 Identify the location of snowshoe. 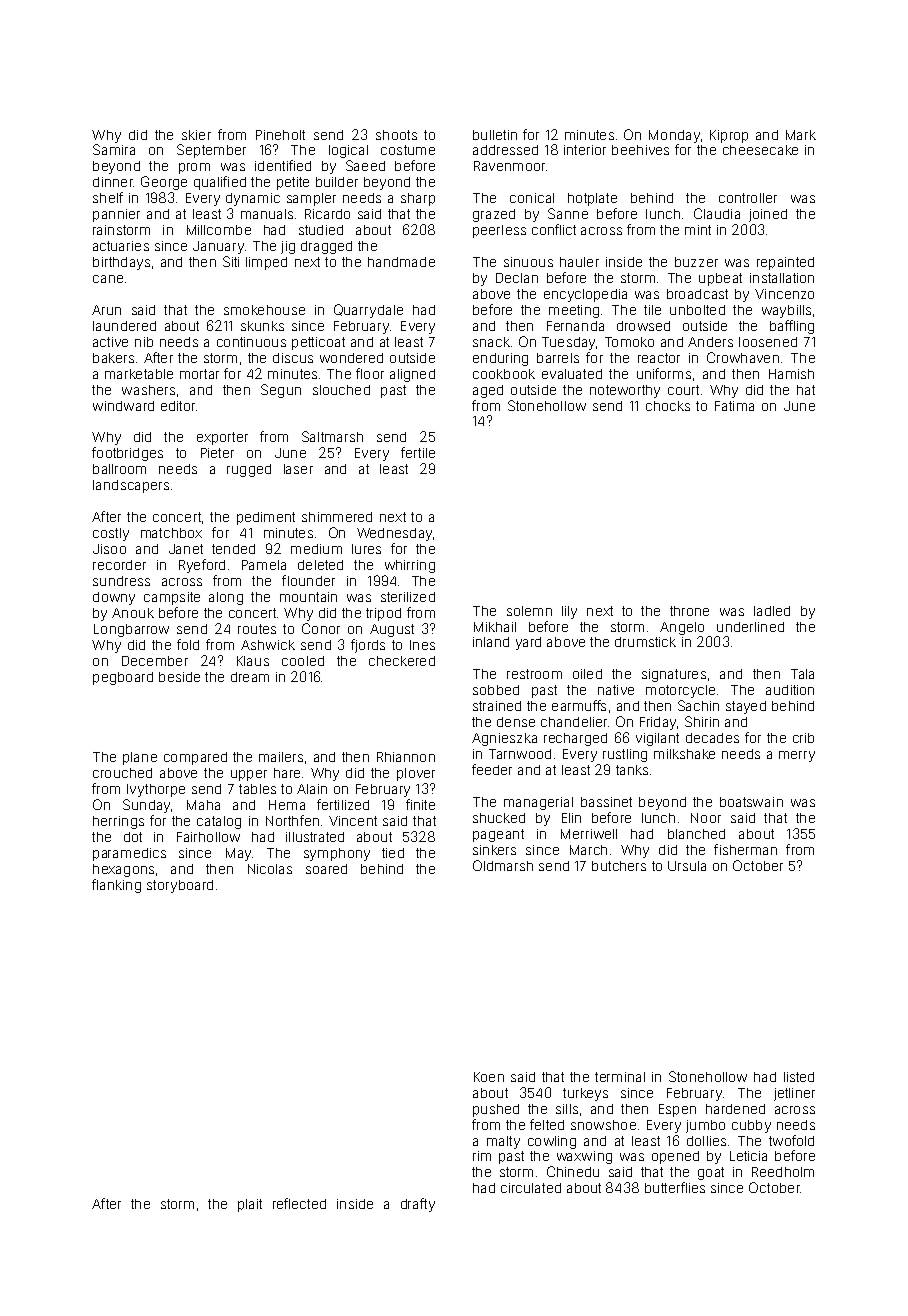
(603, 1125).
